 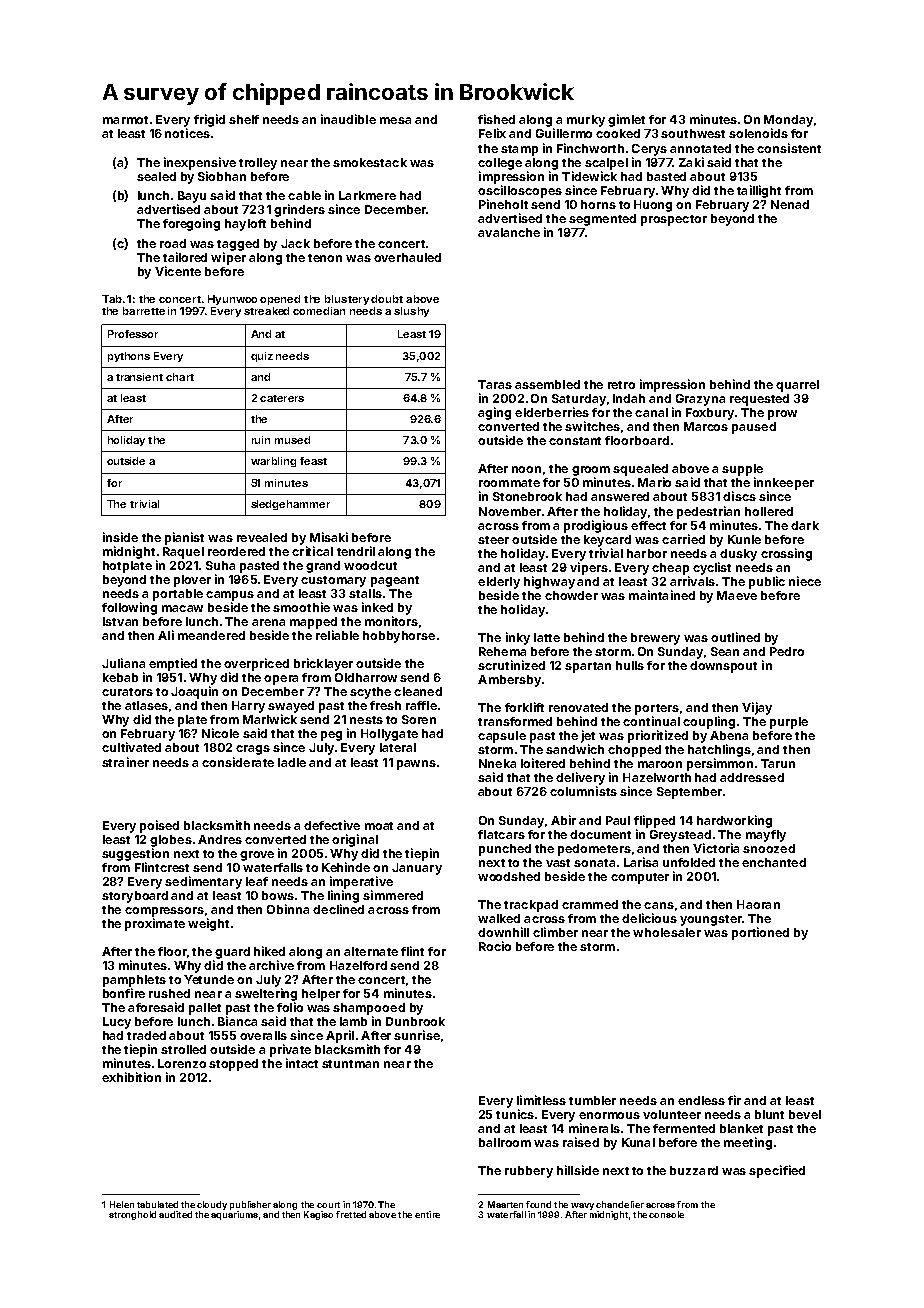 I want to click on highway, so click(x=549, y=582).
